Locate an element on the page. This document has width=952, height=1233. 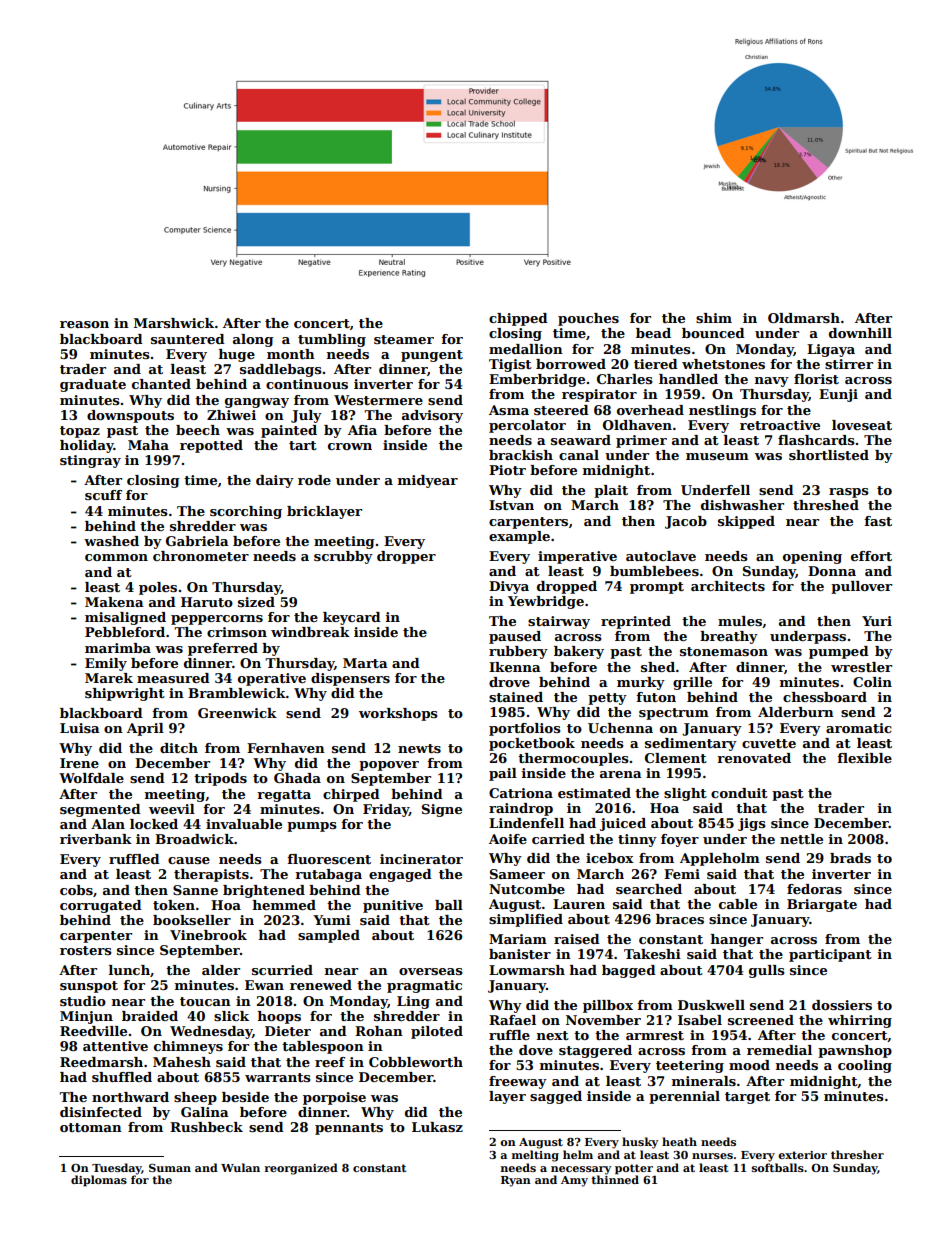
carried is located at coordinates (558, 839).
